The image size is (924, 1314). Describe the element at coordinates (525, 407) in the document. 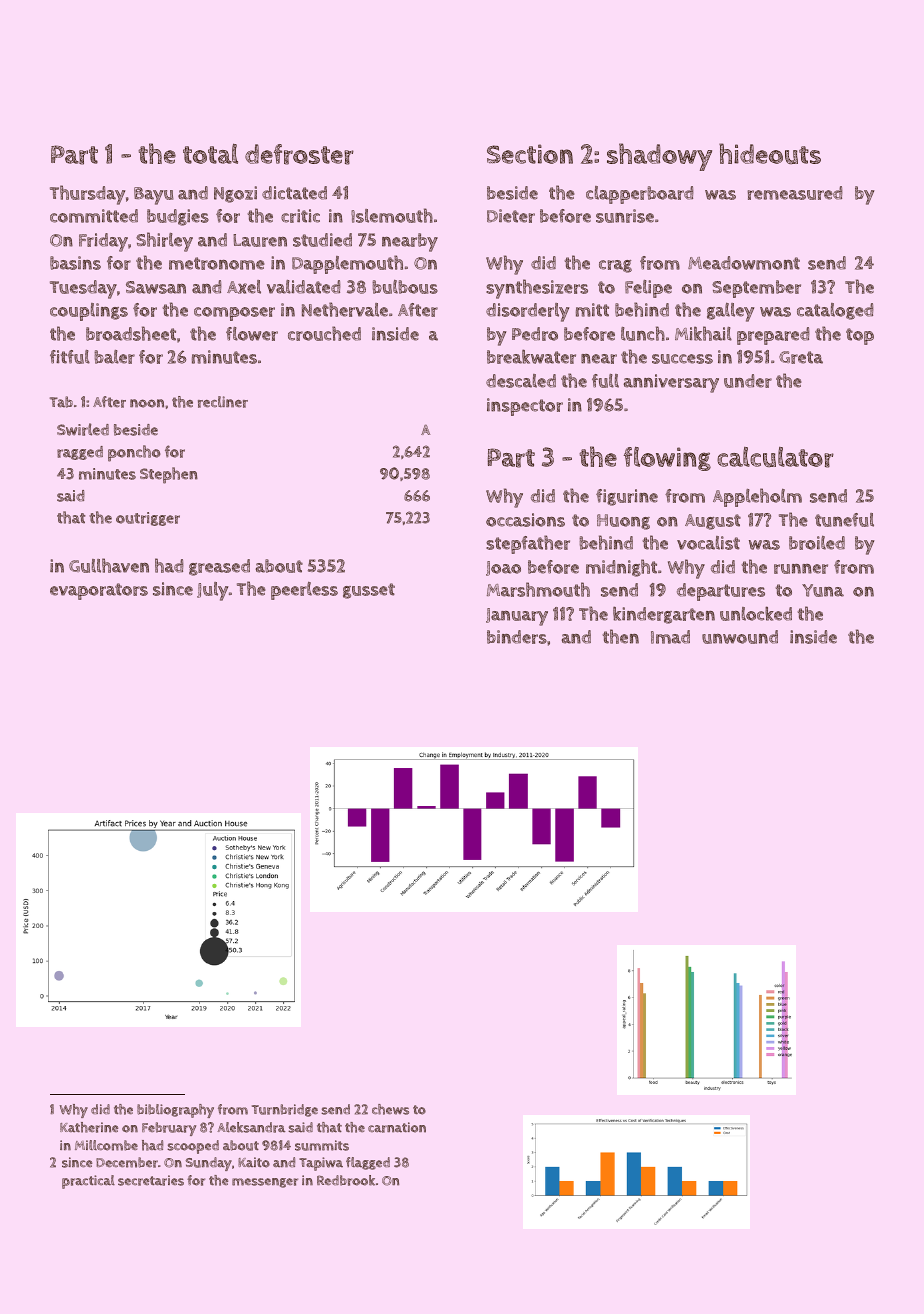

I see `inspector` at that location.
